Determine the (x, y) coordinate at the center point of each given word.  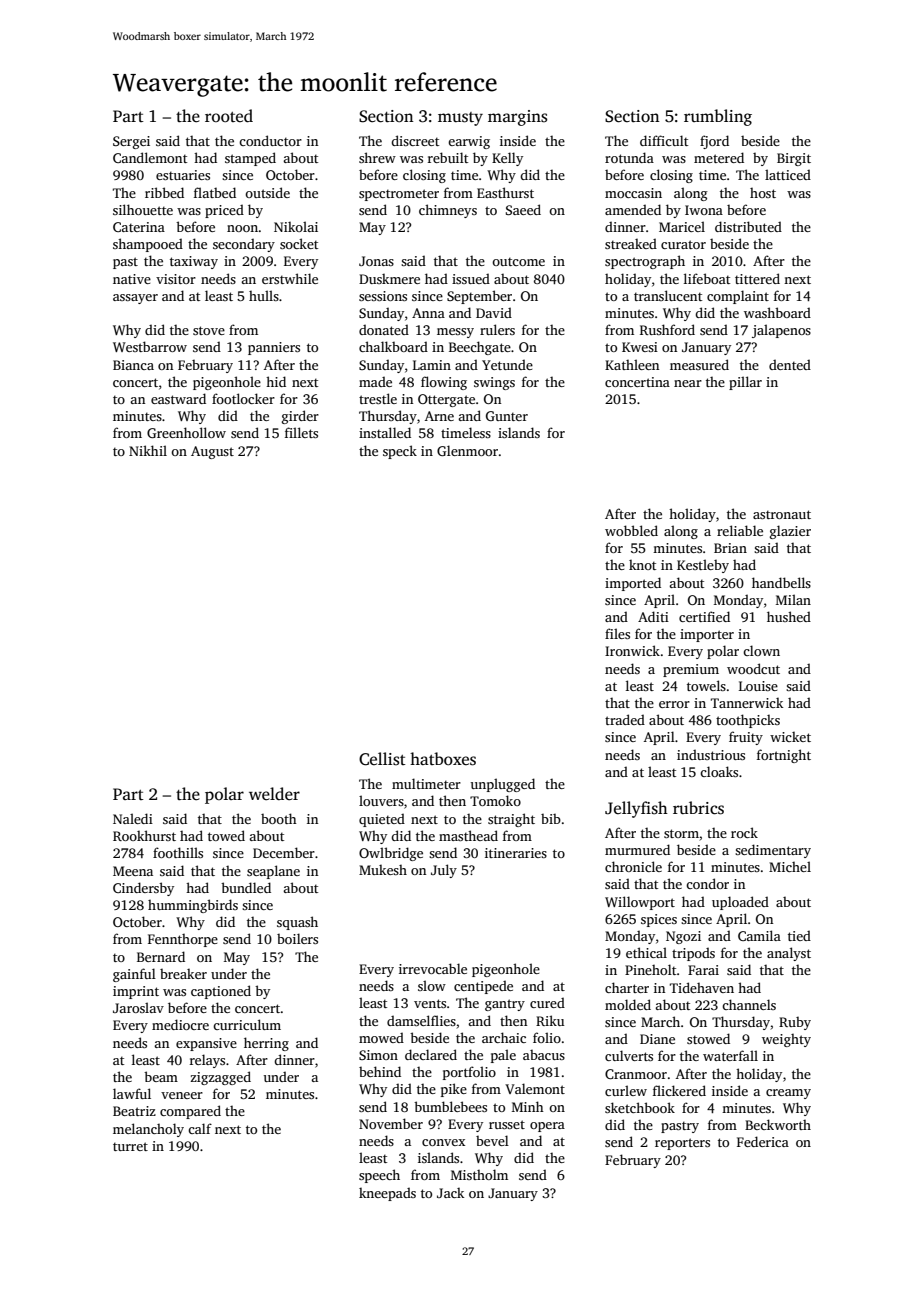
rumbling (718, 117)
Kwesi (640, 347)
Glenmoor (467, 450)
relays (207, 1061)
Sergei (131, 142)
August (212, 452)
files (617, 633)
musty (460, 119)
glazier (790, 532)
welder (274, 794)
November (391, 1123)
